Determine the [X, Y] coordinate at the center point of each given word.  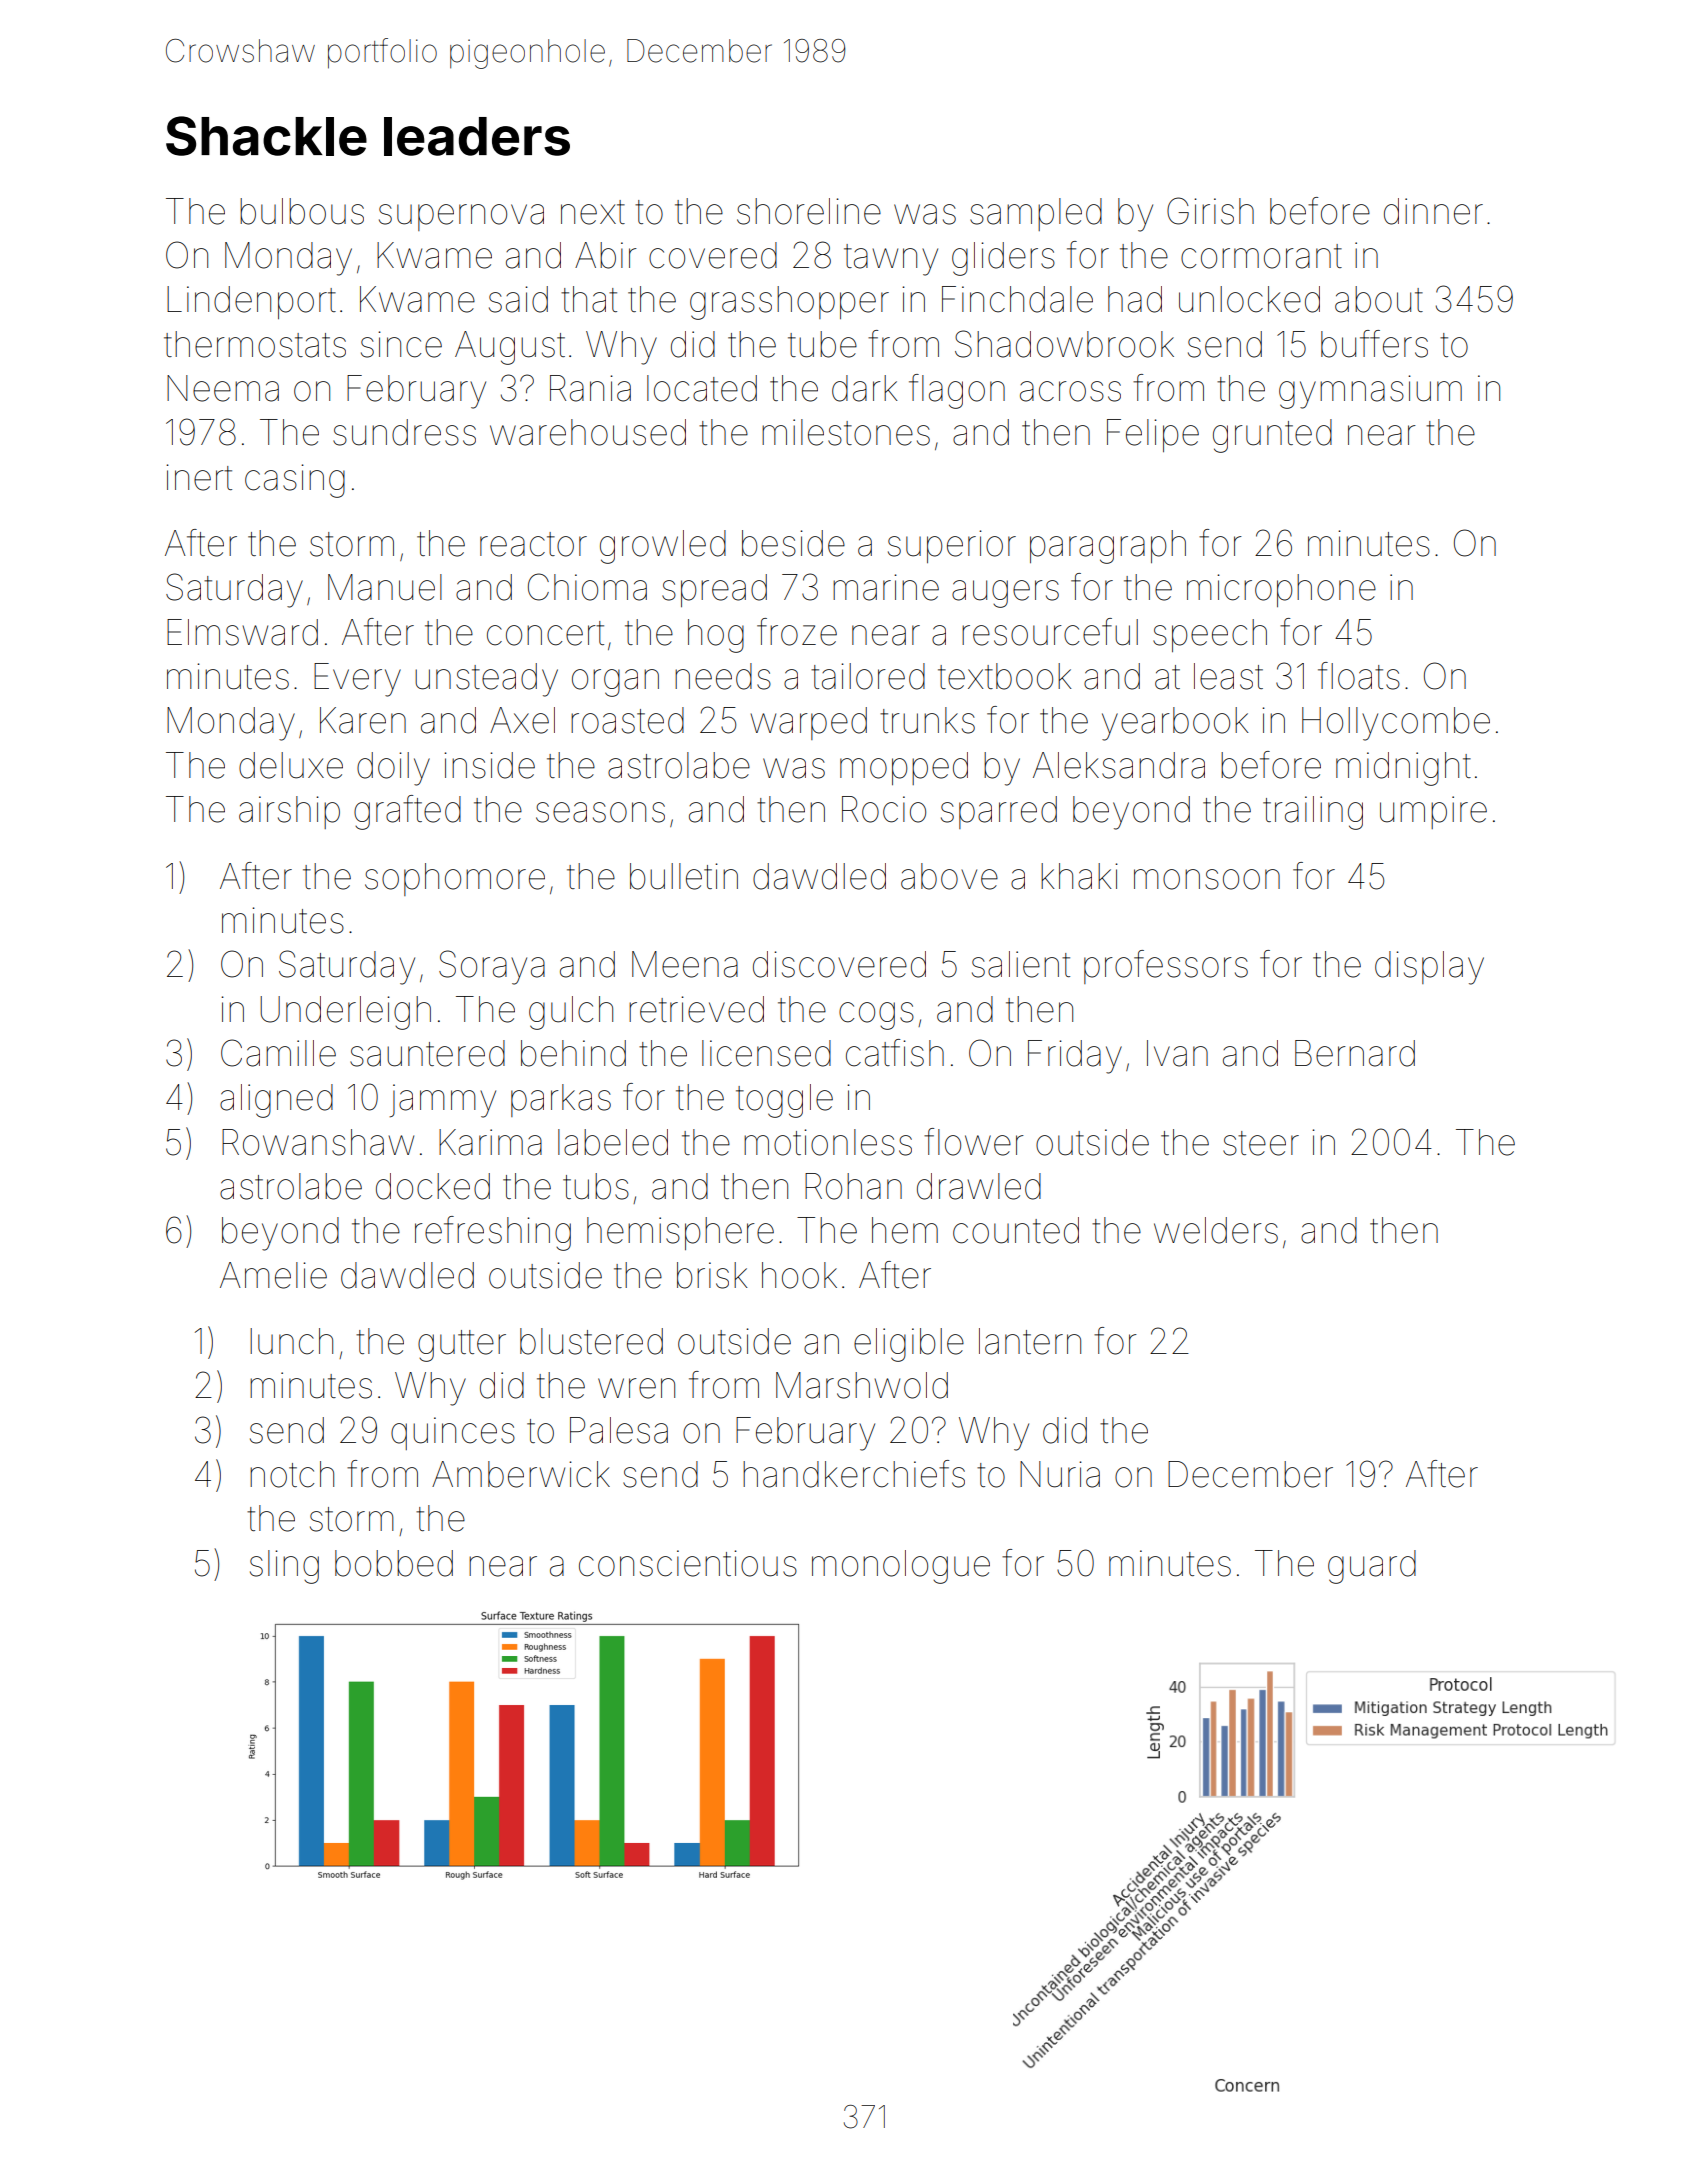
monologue [901, 1567]
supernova [461, 217]
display [1429, 968]
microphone [1281, 590]
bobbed [394, 1563]
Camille [278, 1053]
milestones [846, 432]
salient [1021, 964]
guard [1372, 1567]
